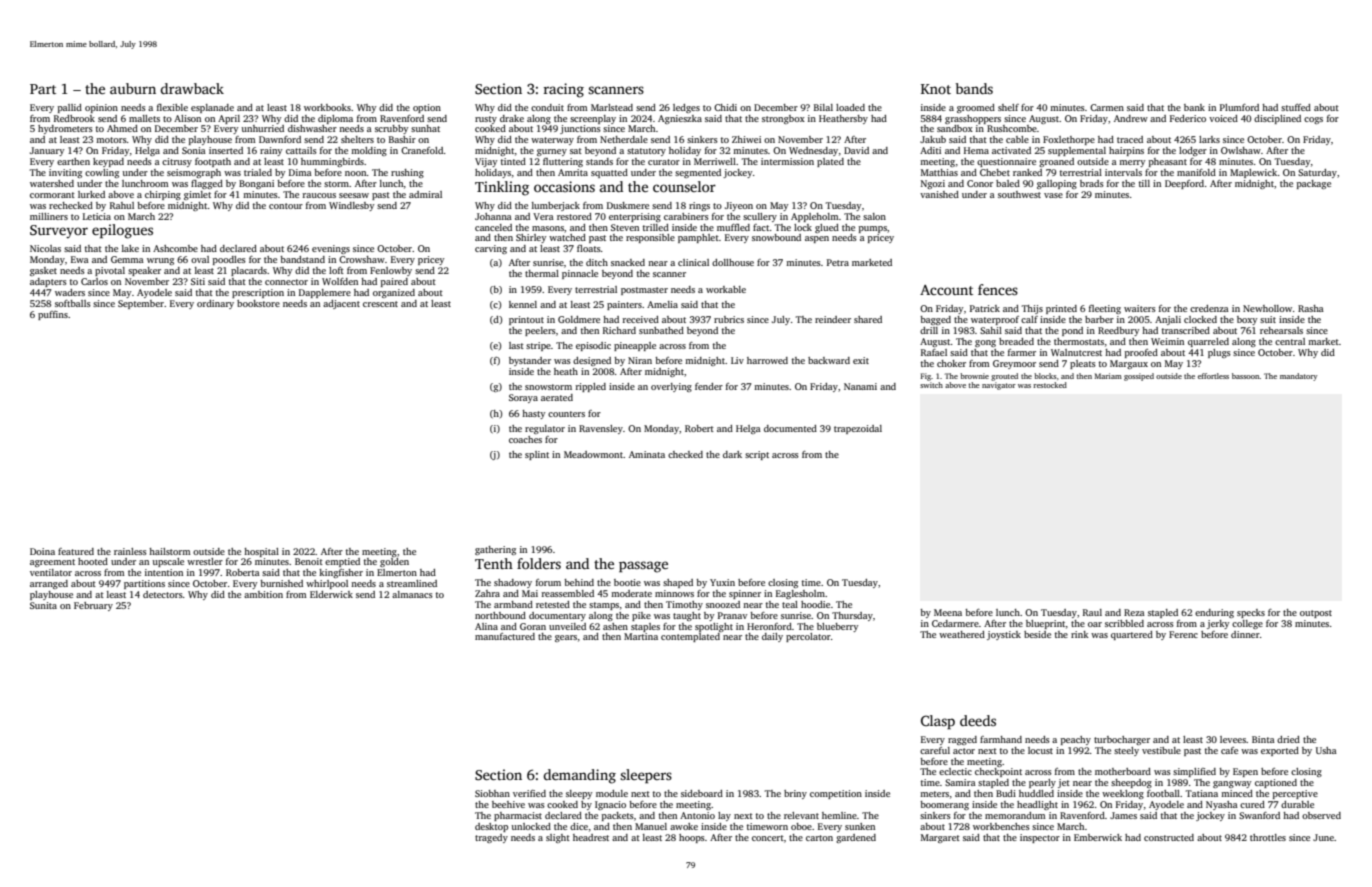 This document has width=1372, height=887. Describe the element at coordinates (491, 838) in the document. I see `tragedy` at that location.
